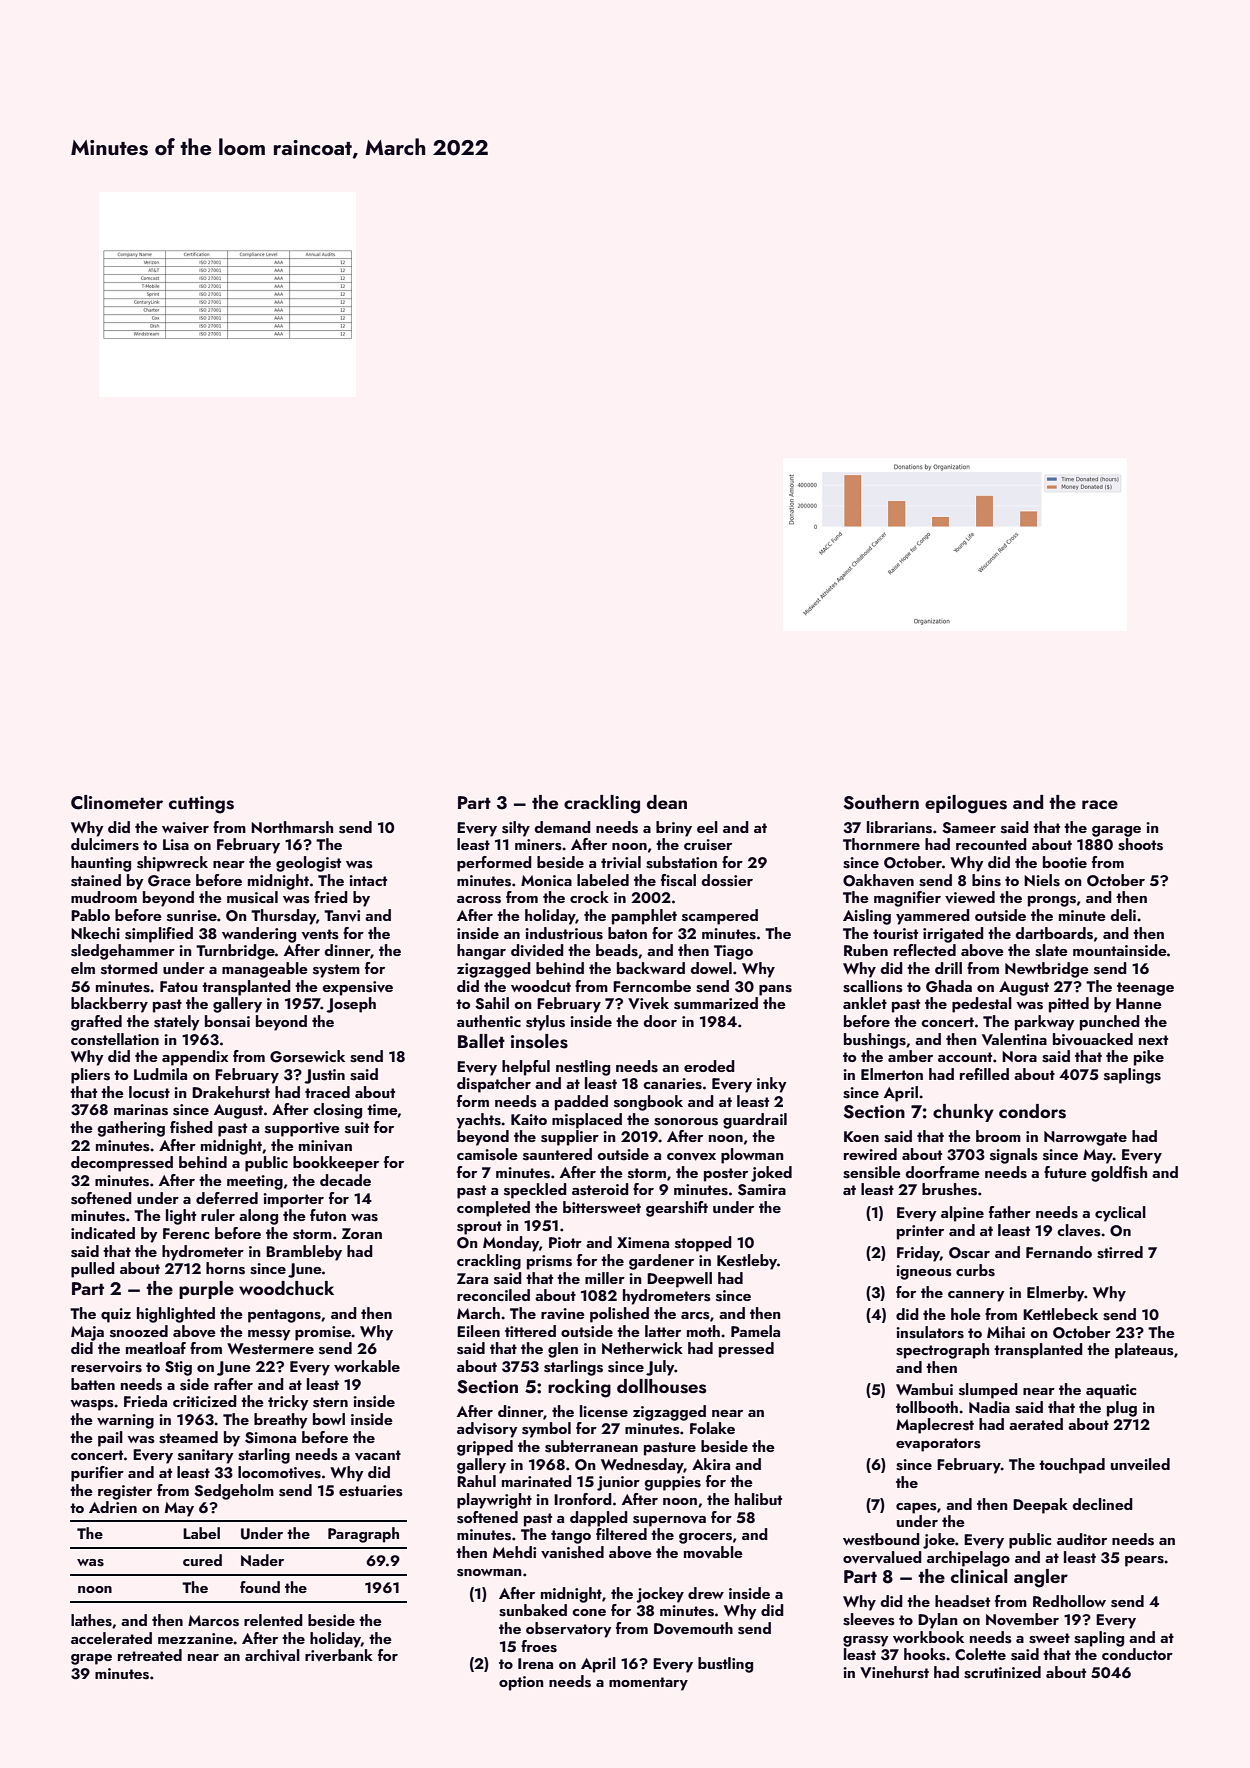  I want to click on Monica, so click(546, 880).
